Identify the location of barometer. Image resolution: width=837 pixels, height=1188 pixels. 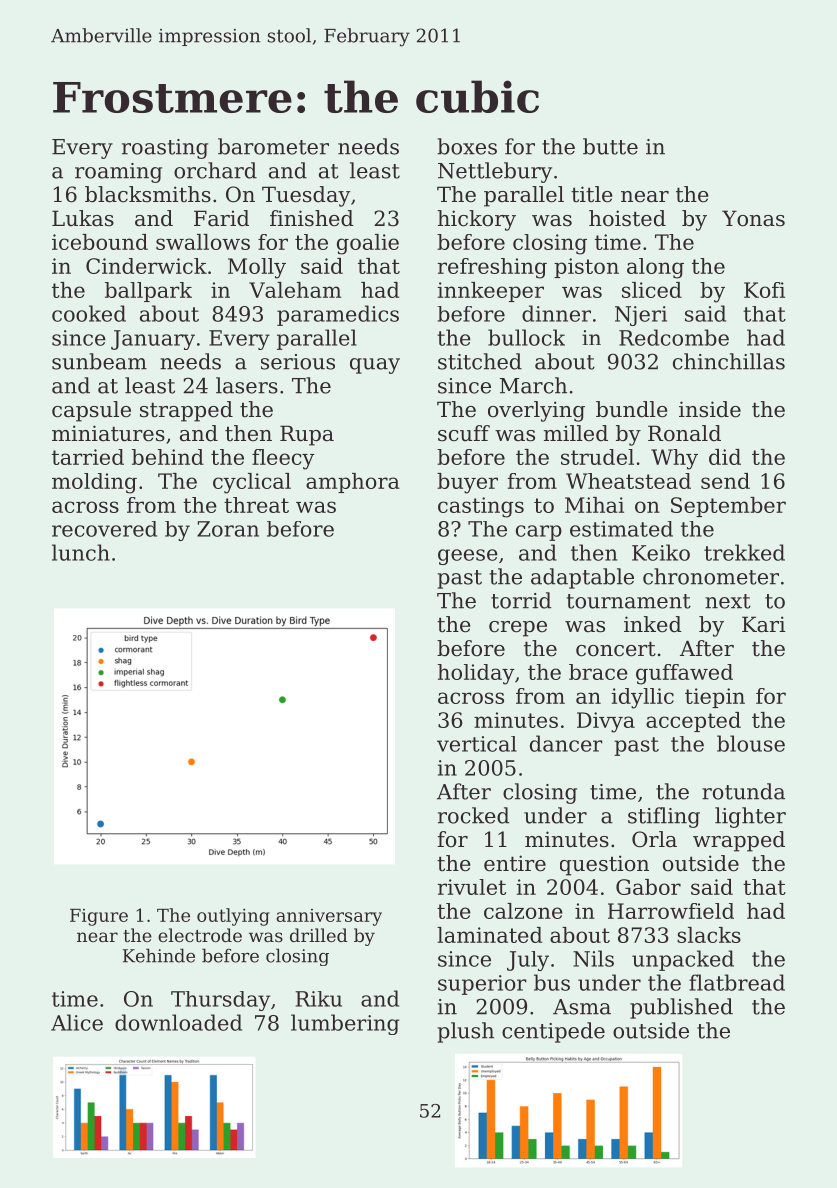
(273, 146).
